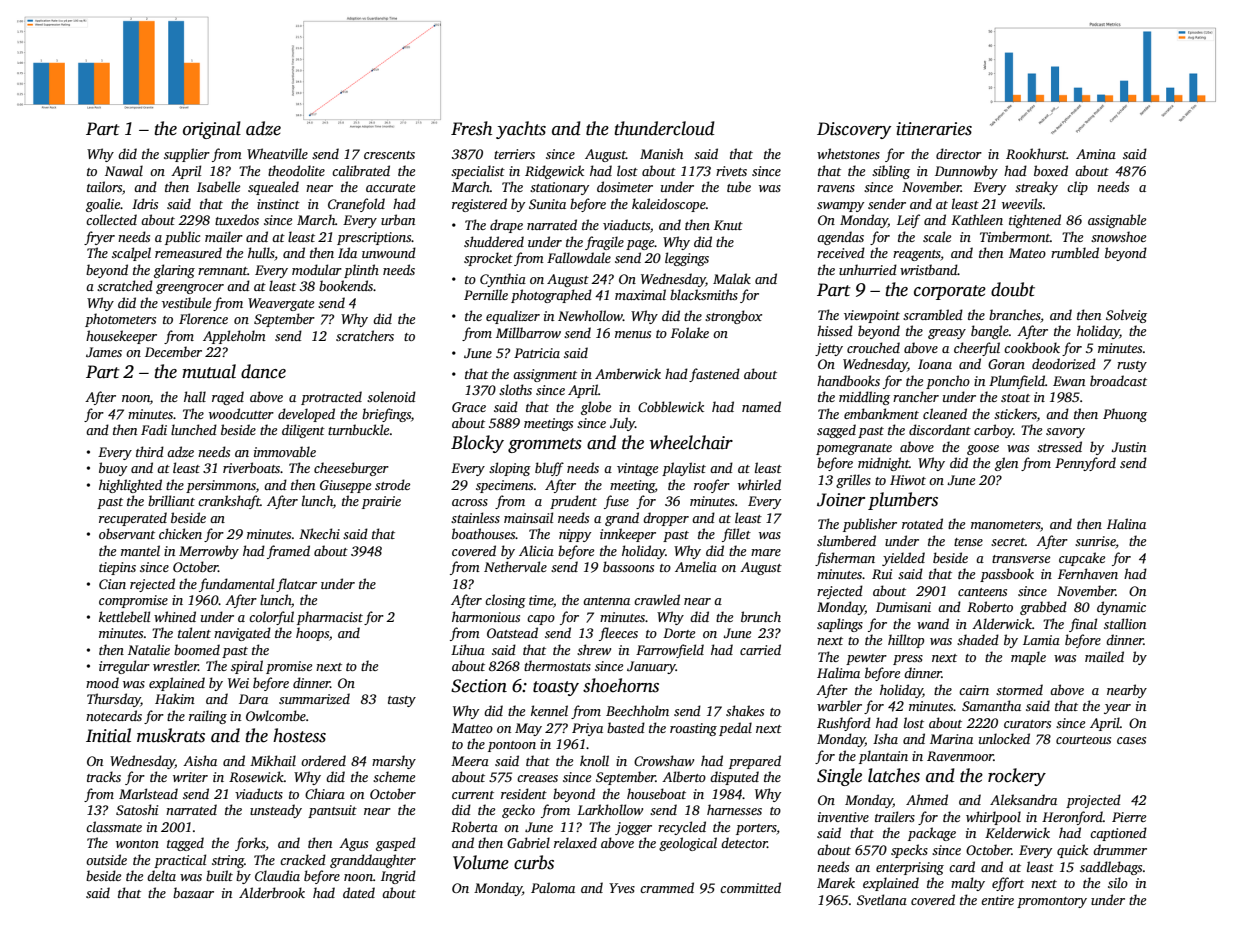 The width and height of the page is (1233, 952). Describe the element at coordinates (1125, 623) in the page. I see `stallion` at that location.
